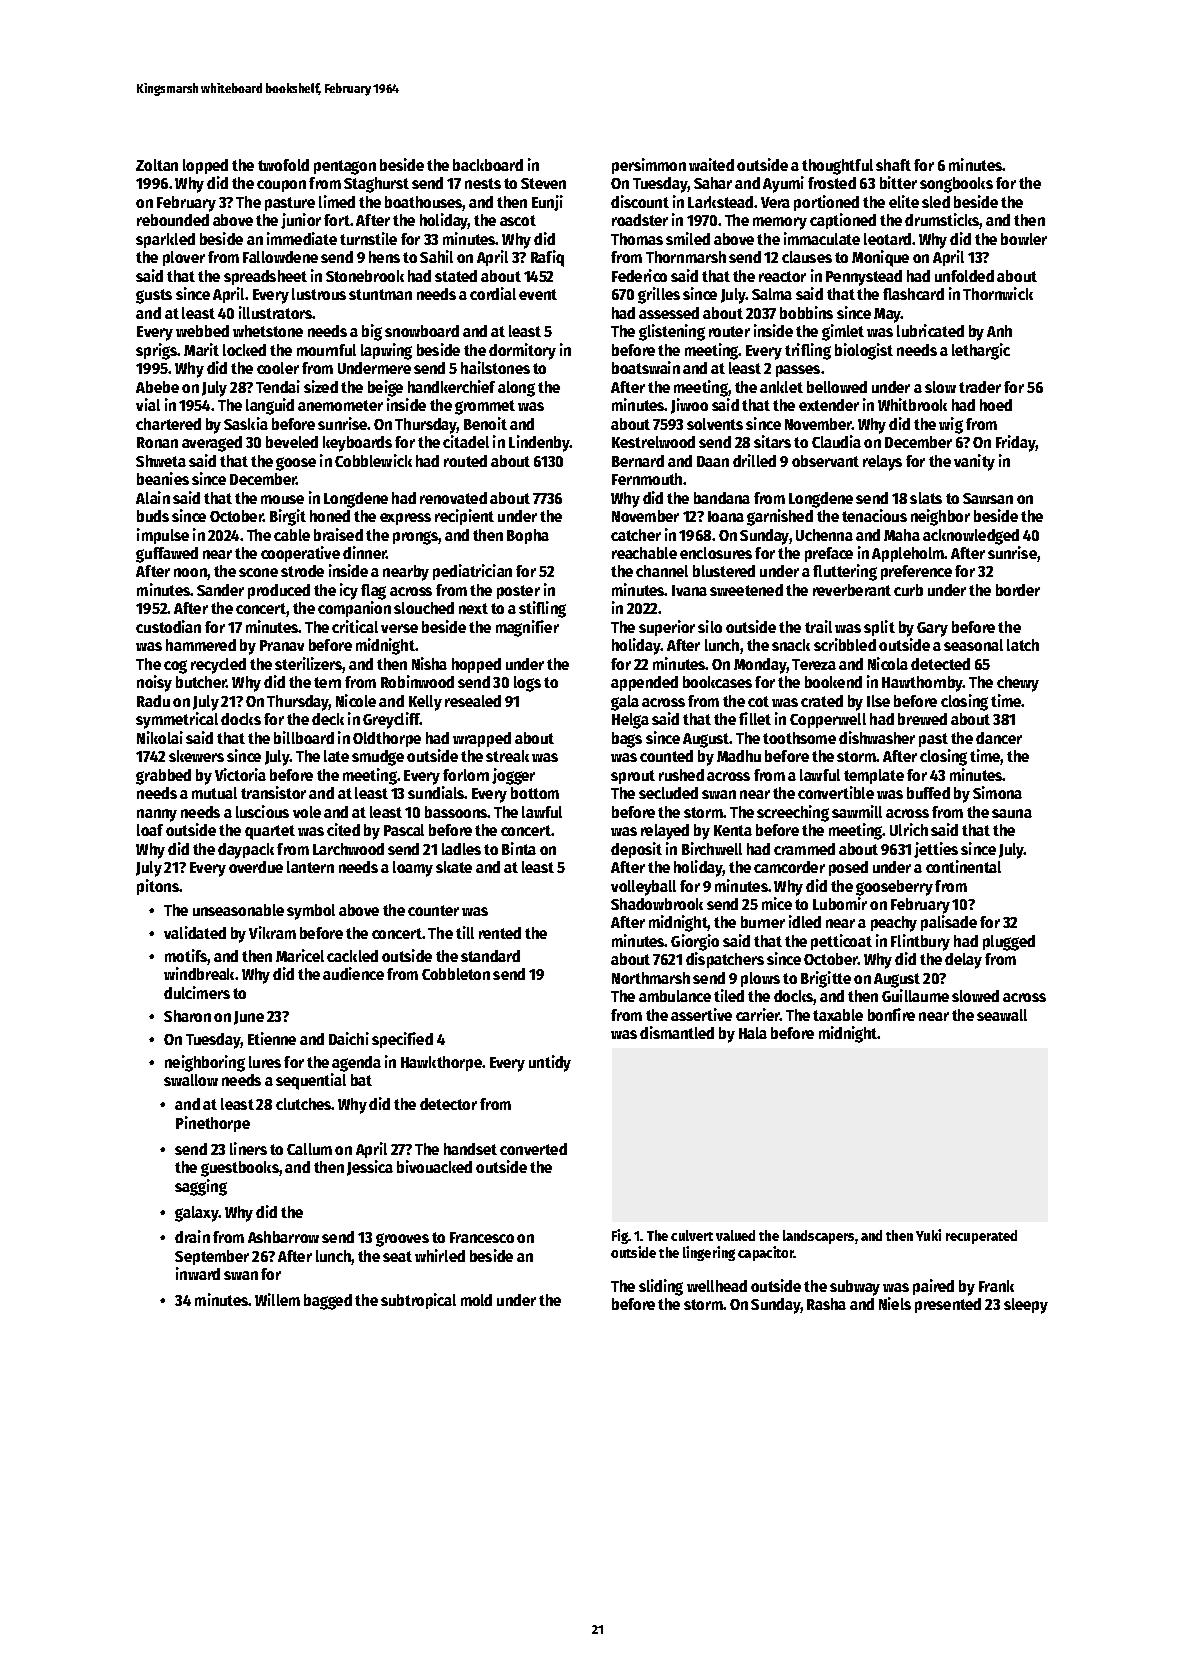  What do you see at coordinates (337, 220) in the screenshot?
I see `fort` at bounding box center [337, 220].
